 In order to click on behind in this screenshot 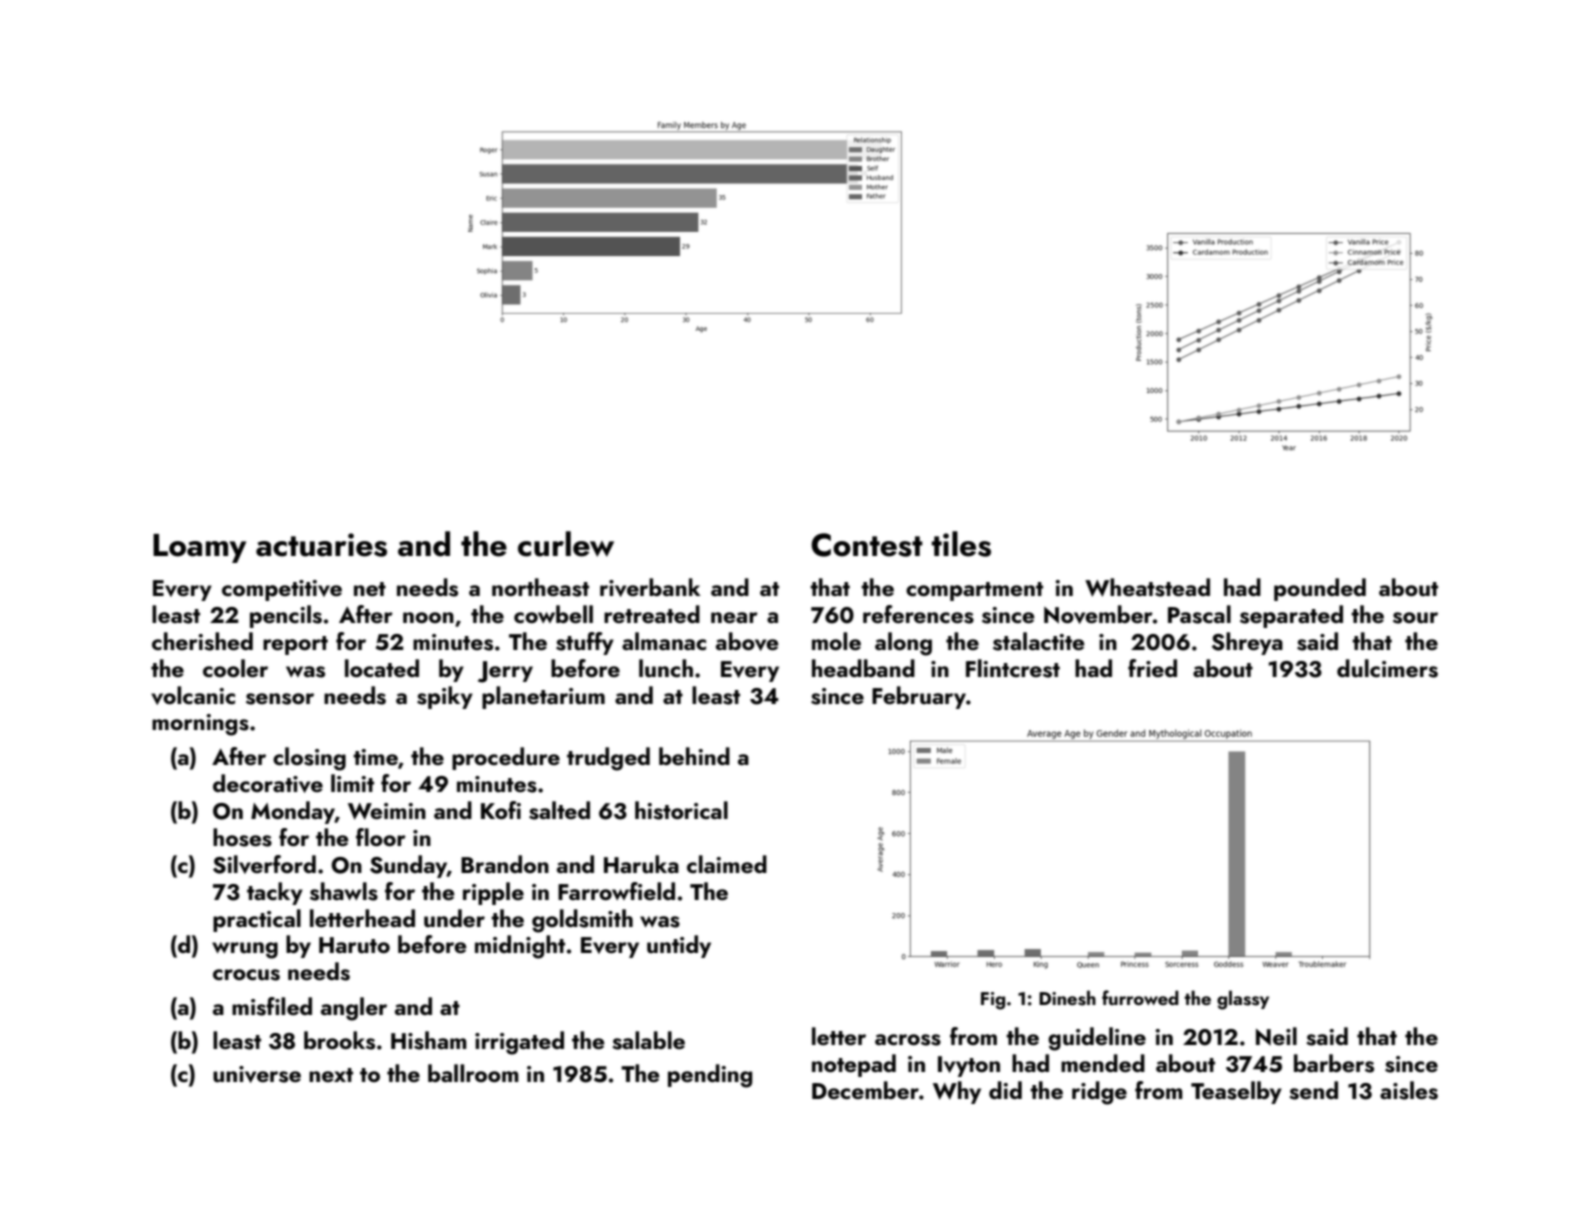, I will do `click(694, 756)`.
